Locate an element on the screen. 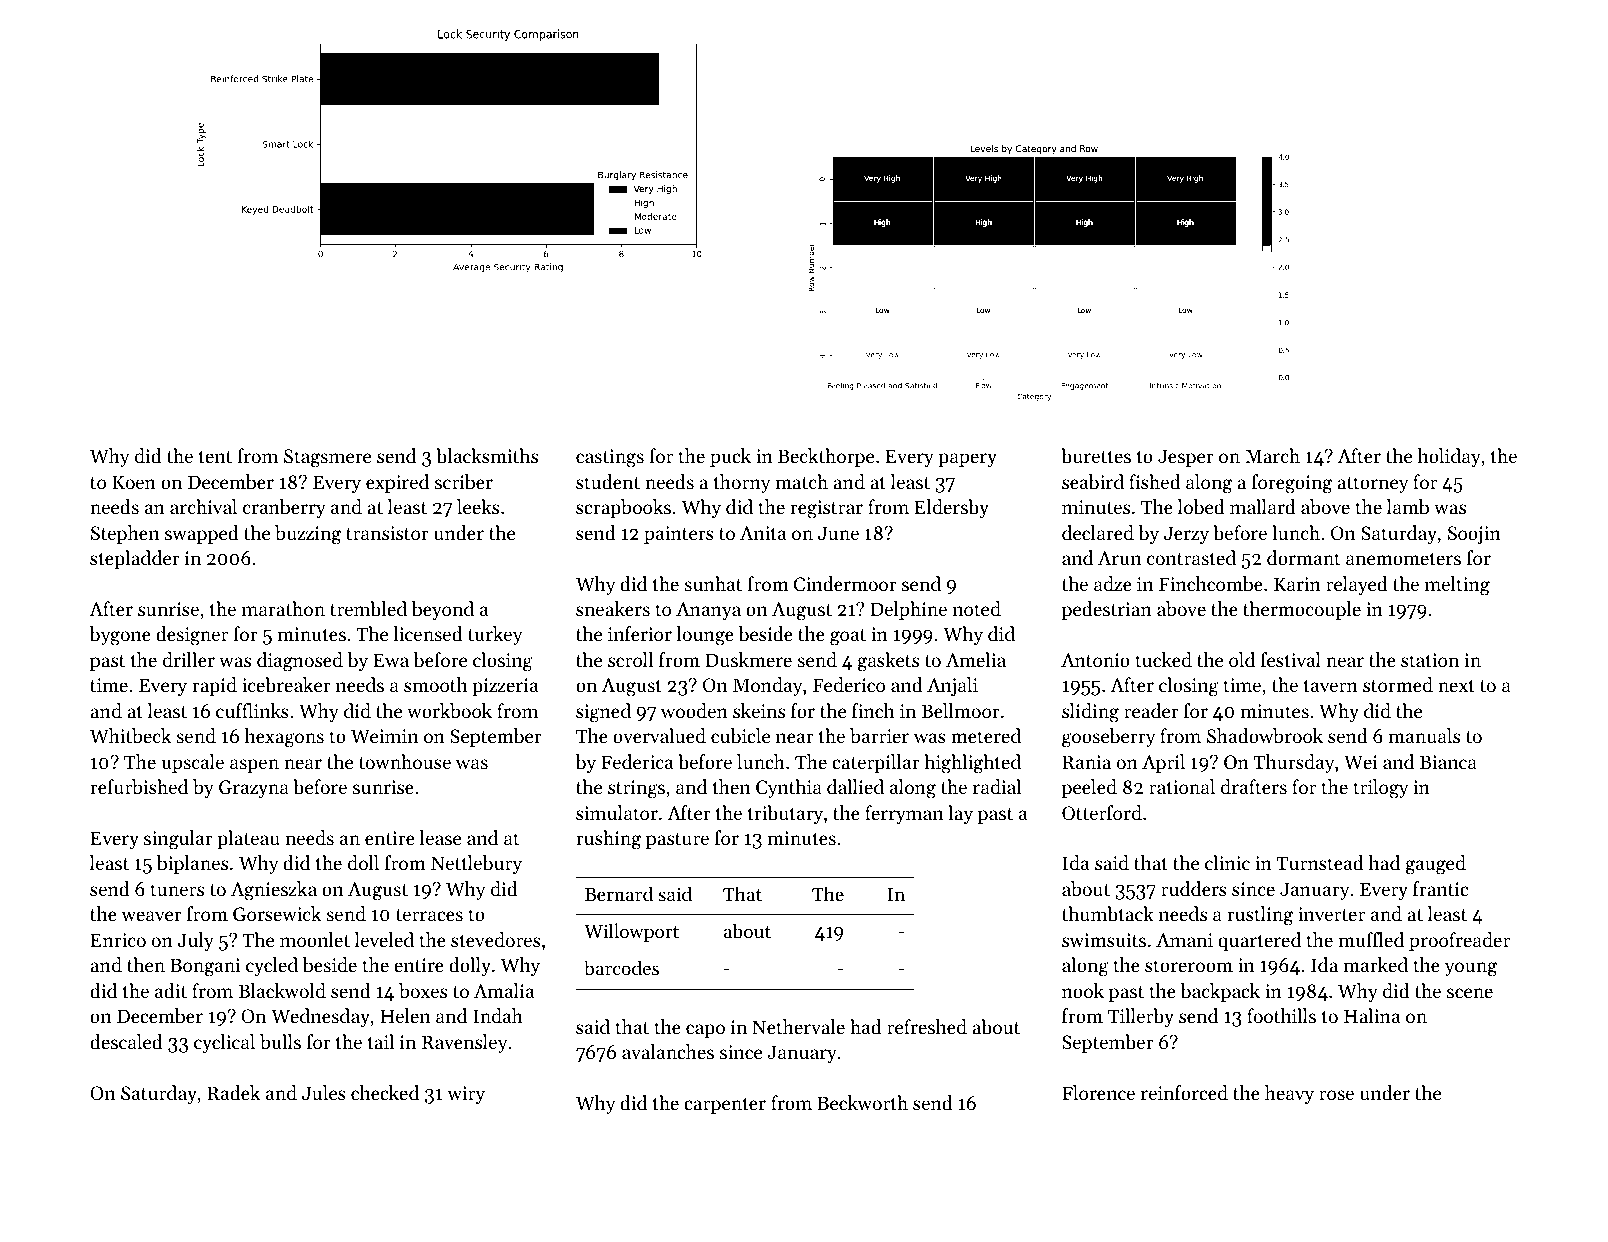  refreshed is located at coordinates (927, 1026).
